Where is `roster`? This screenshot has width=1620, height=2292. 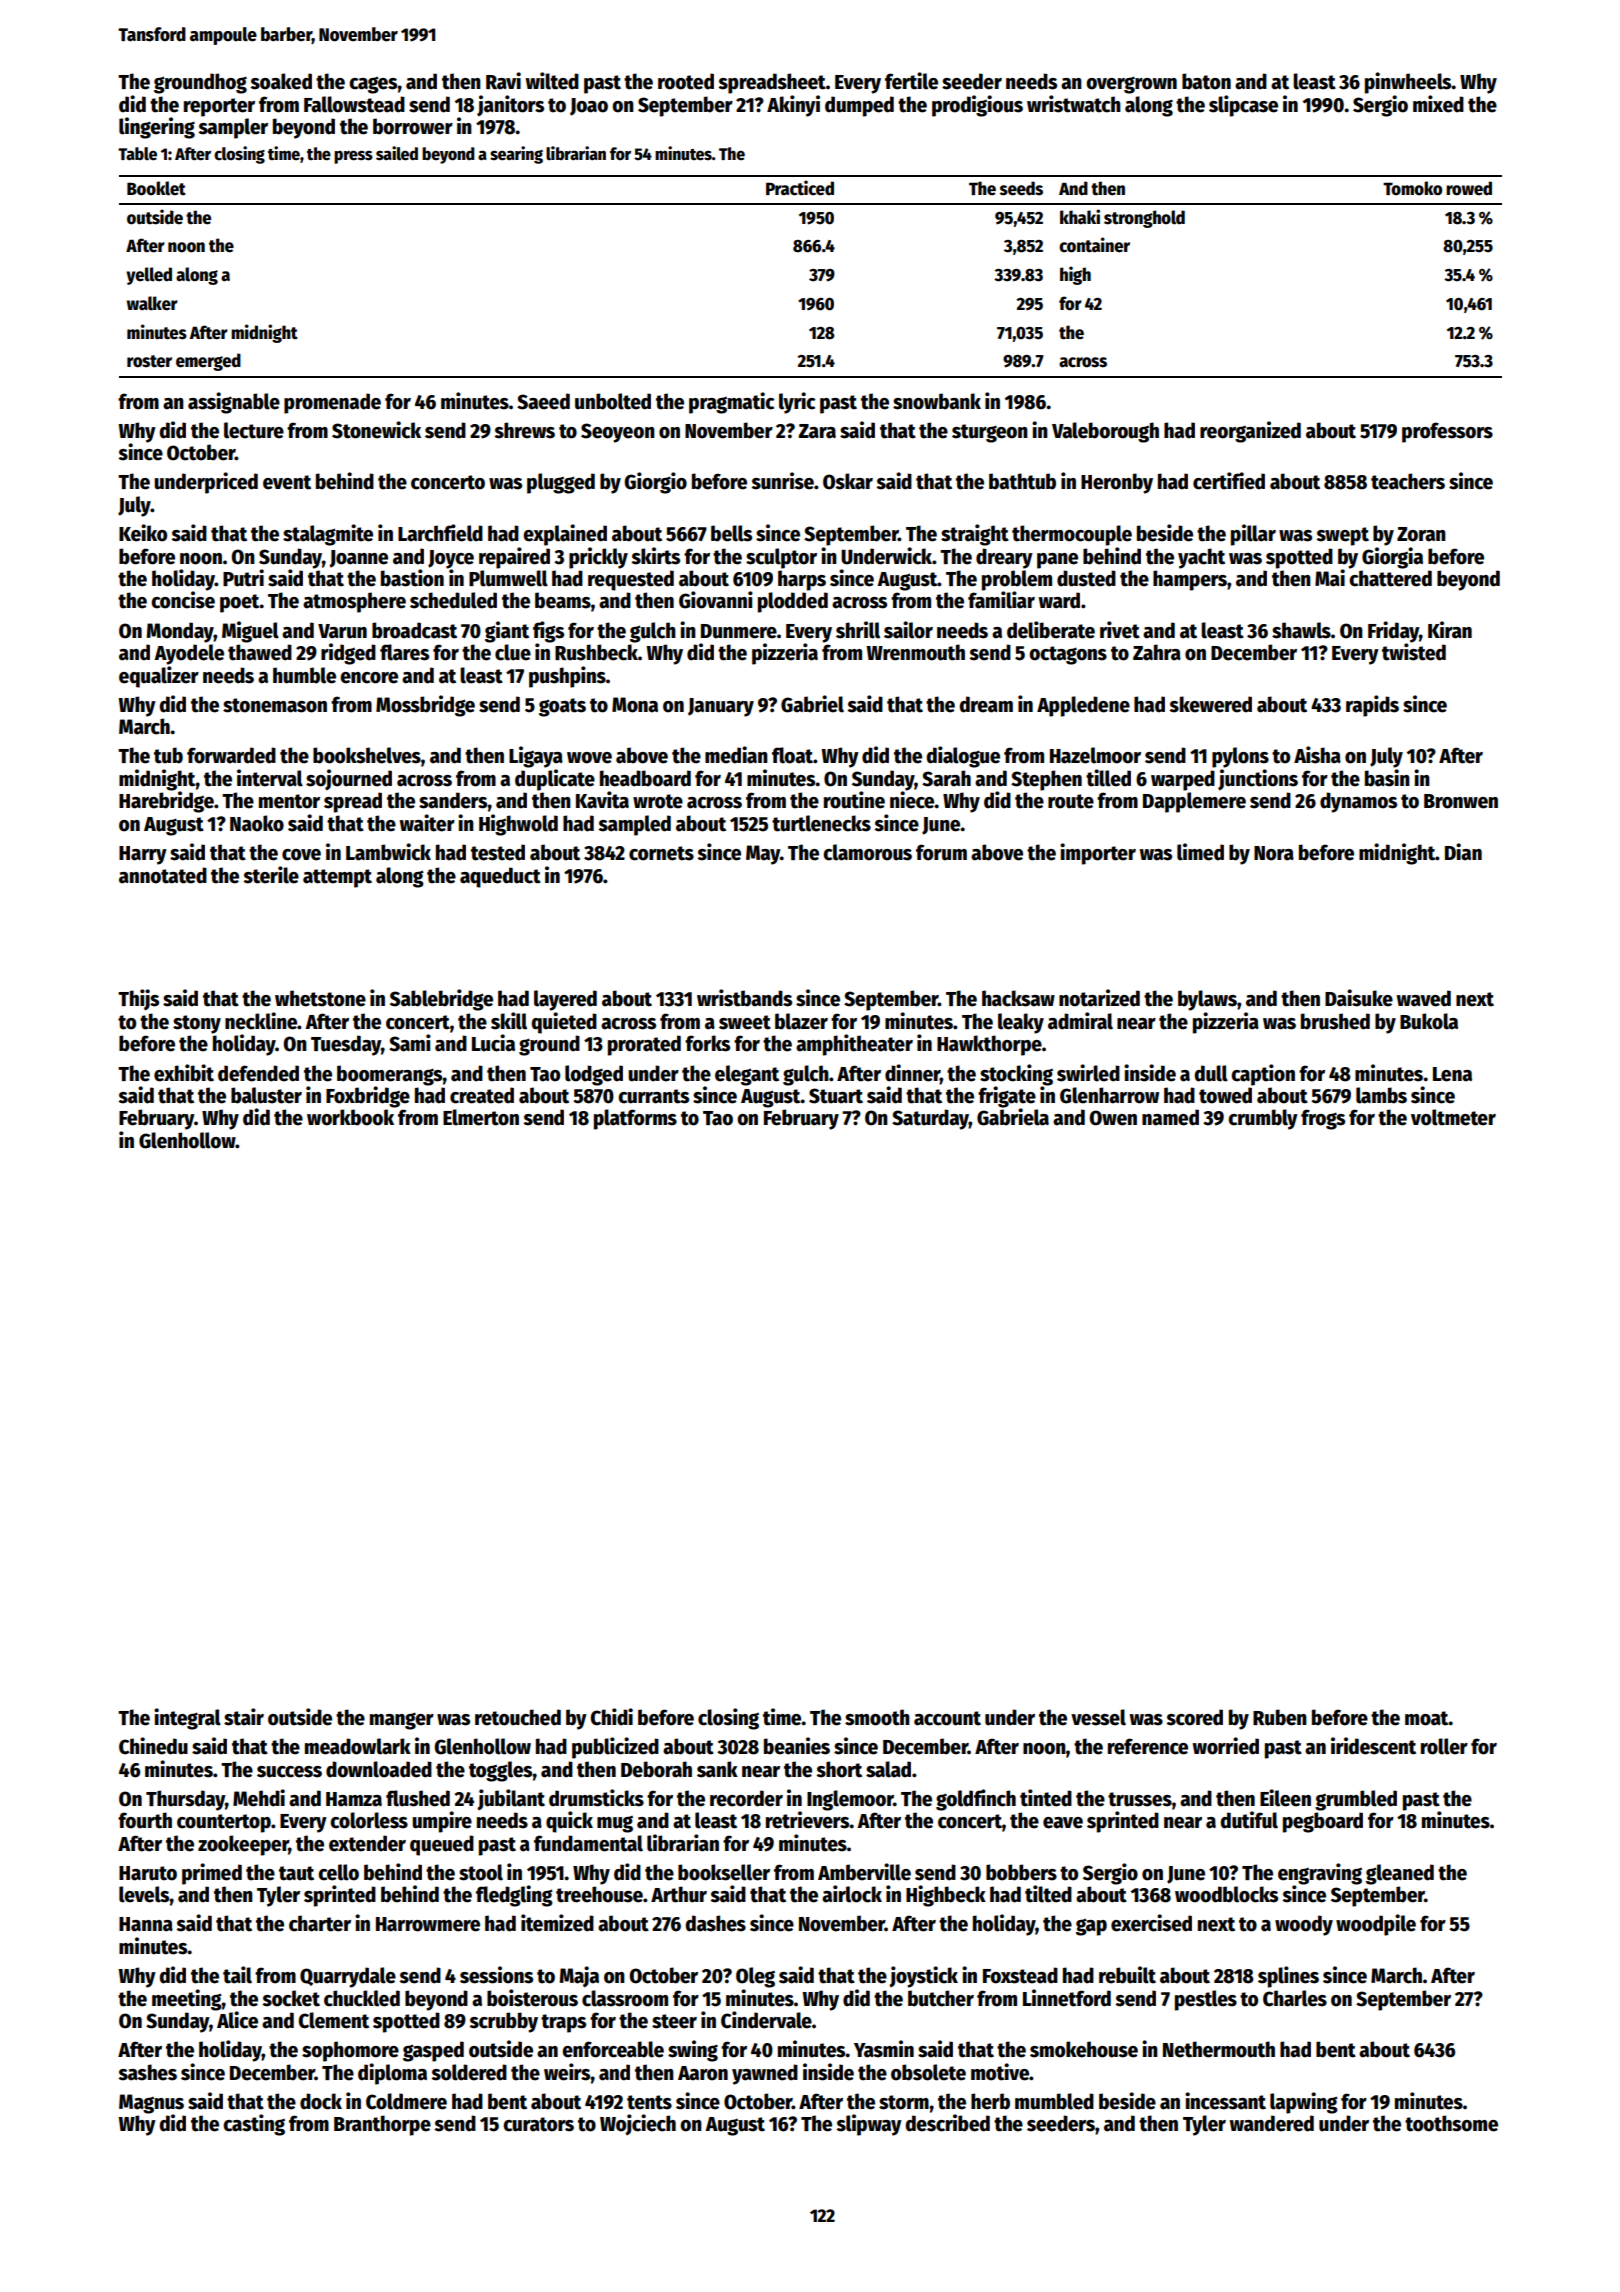
roster is located at coordinates (149, 361).
